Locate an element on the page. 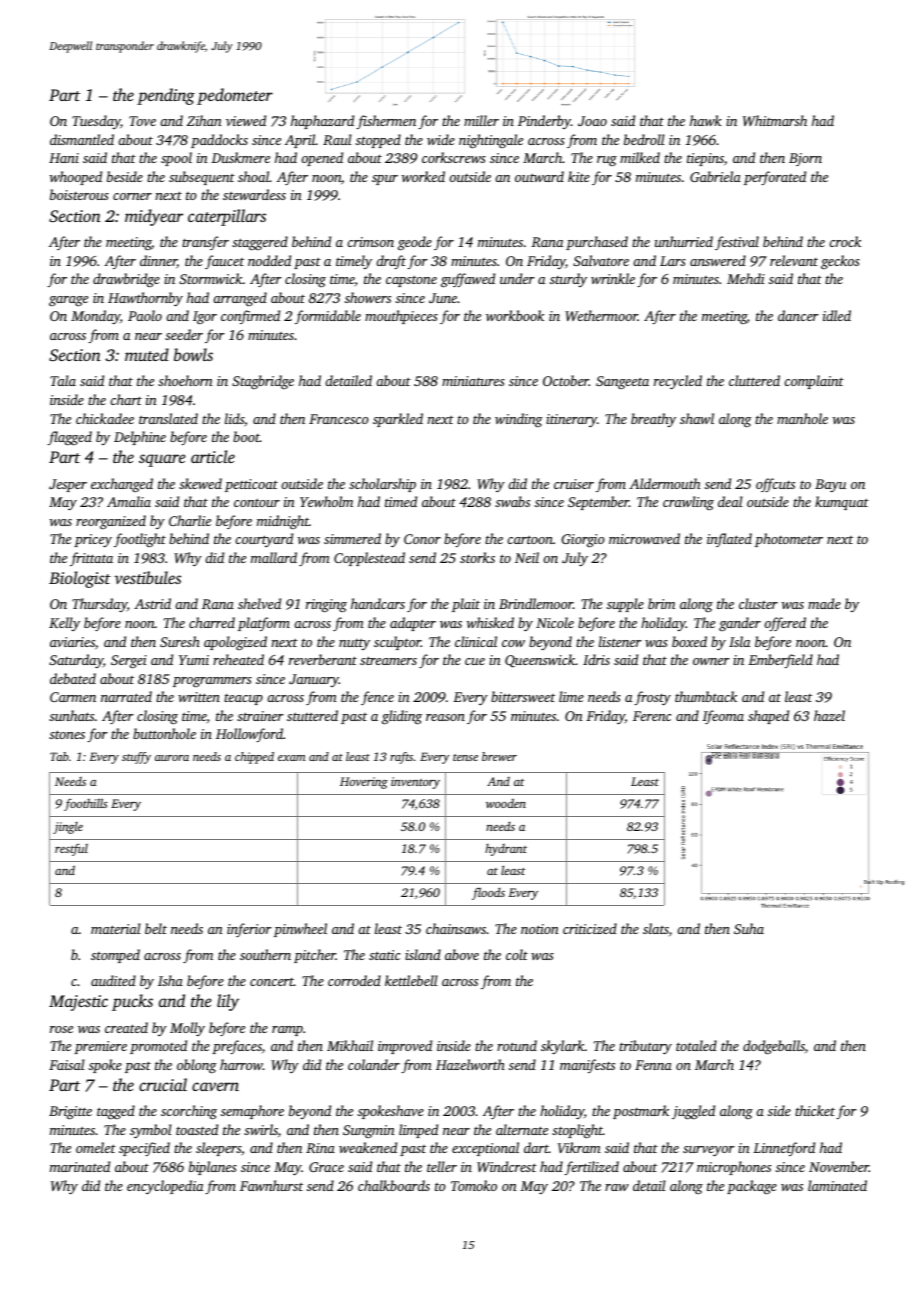  cluttered is located at coordinates (754, 380).
